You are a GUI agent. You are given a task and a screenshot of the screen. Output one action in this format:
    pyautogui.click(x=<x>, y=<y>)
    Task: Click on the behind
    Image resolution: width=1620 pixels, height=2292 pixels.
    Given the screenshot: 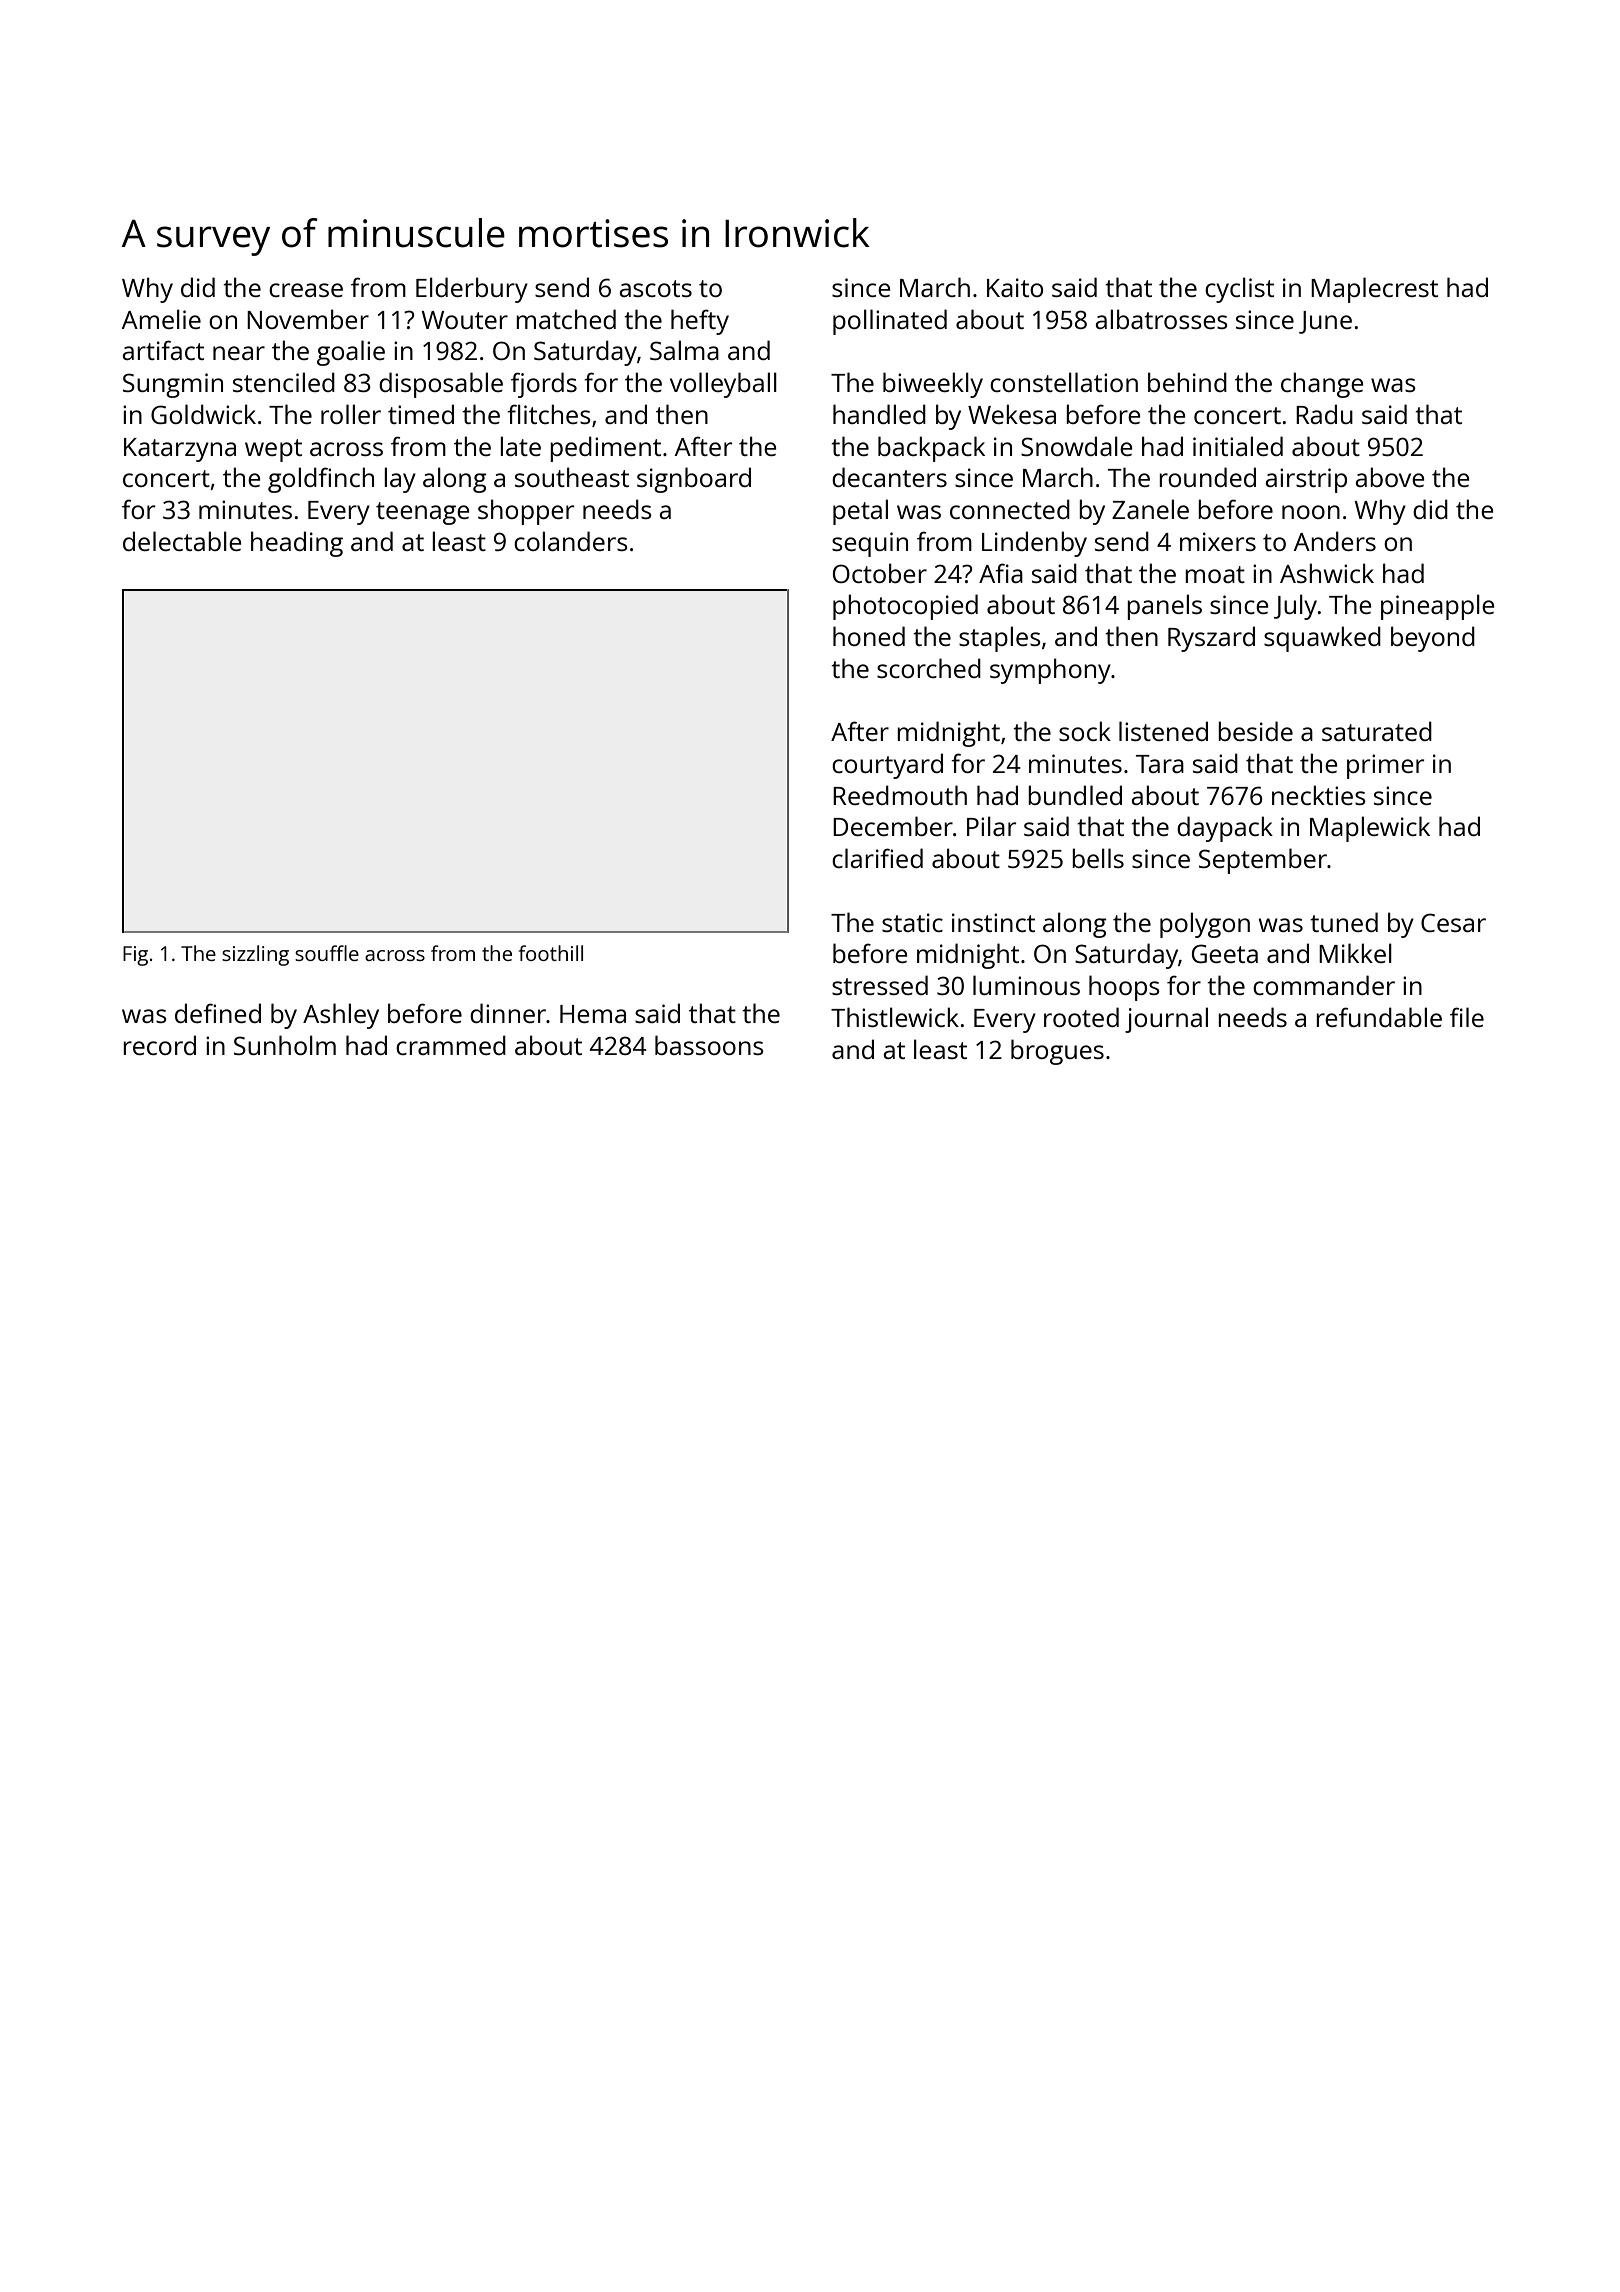 What is the action you would take?
    pyautogui.click(x=1187, y=382)
